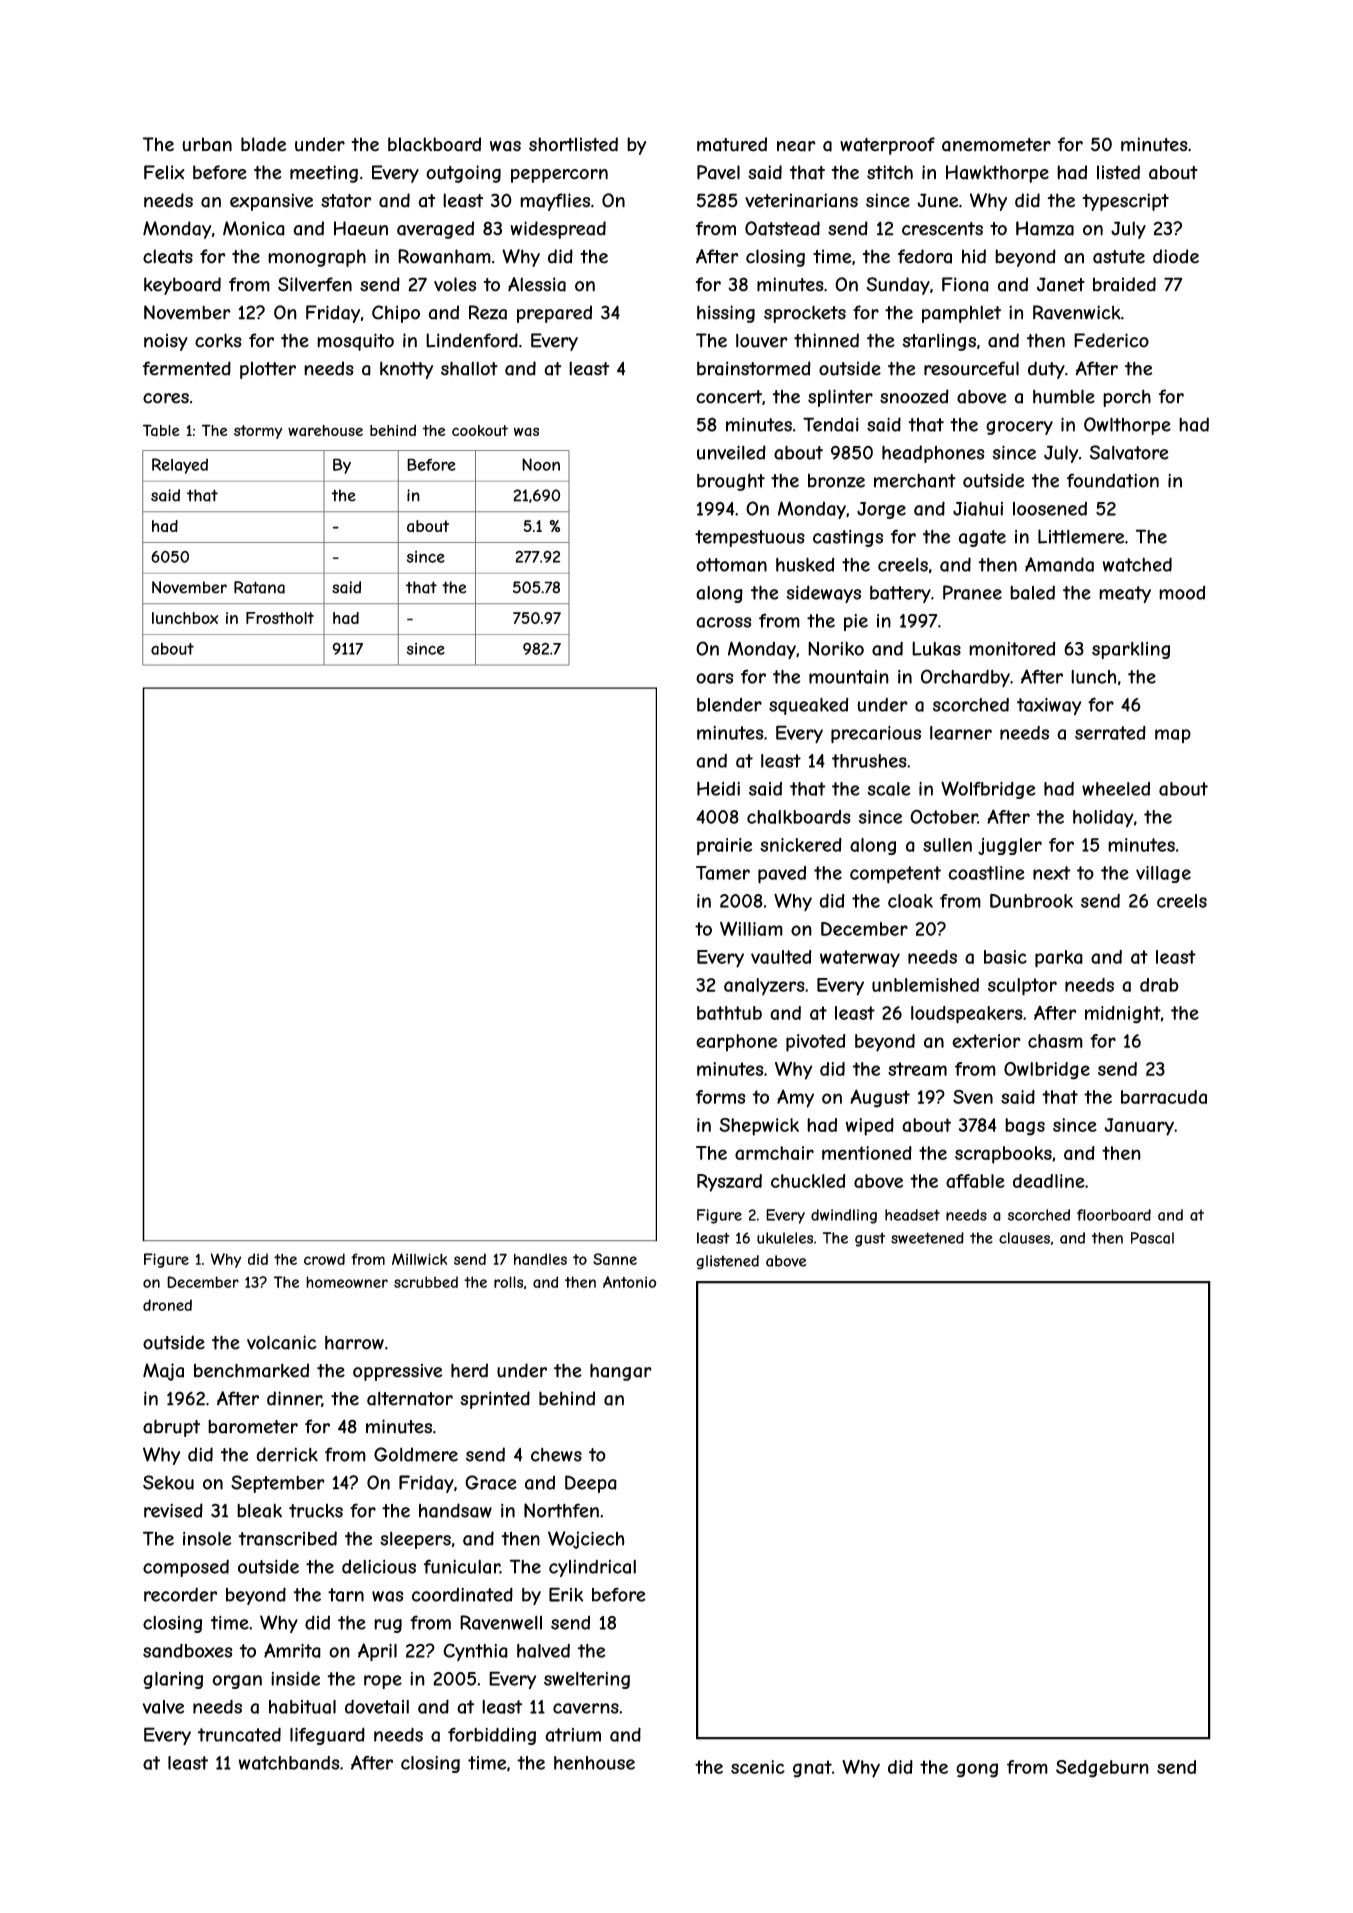 This screenshot has height=1913, width=1353. What do you see at coordinates (729, 397) in the screenshot?
I see `concert` at bounding box center [729, 397].
